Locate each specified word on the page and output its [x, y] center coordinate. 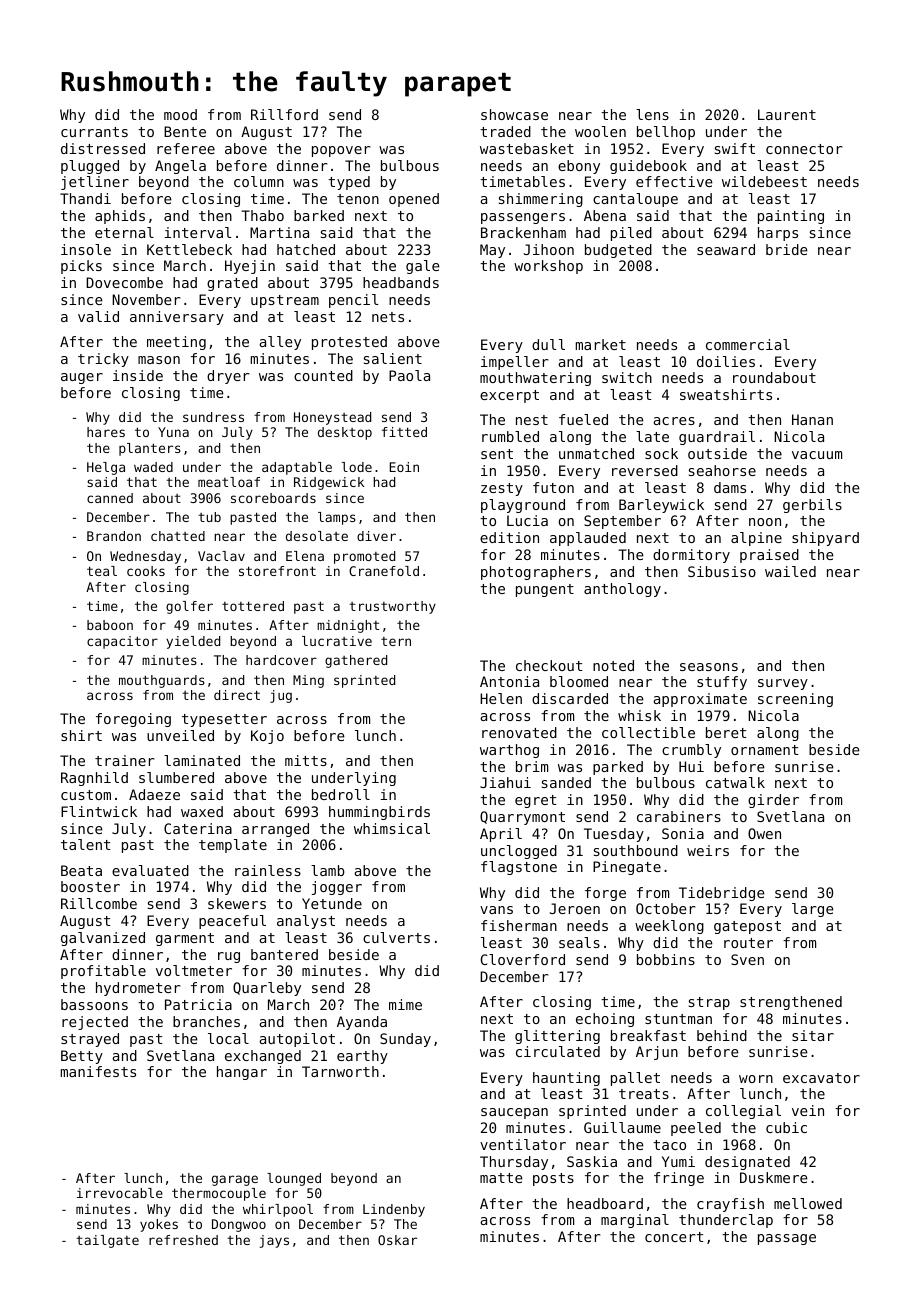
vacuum [817, 455]
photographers [536, 573]
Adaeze [154, 794]
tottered [253, 606]
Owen [764, 833]
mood [180, 114]
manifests [98, 1071]
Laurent [787, 114]
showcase [514, 114]
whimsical [392, 828]
